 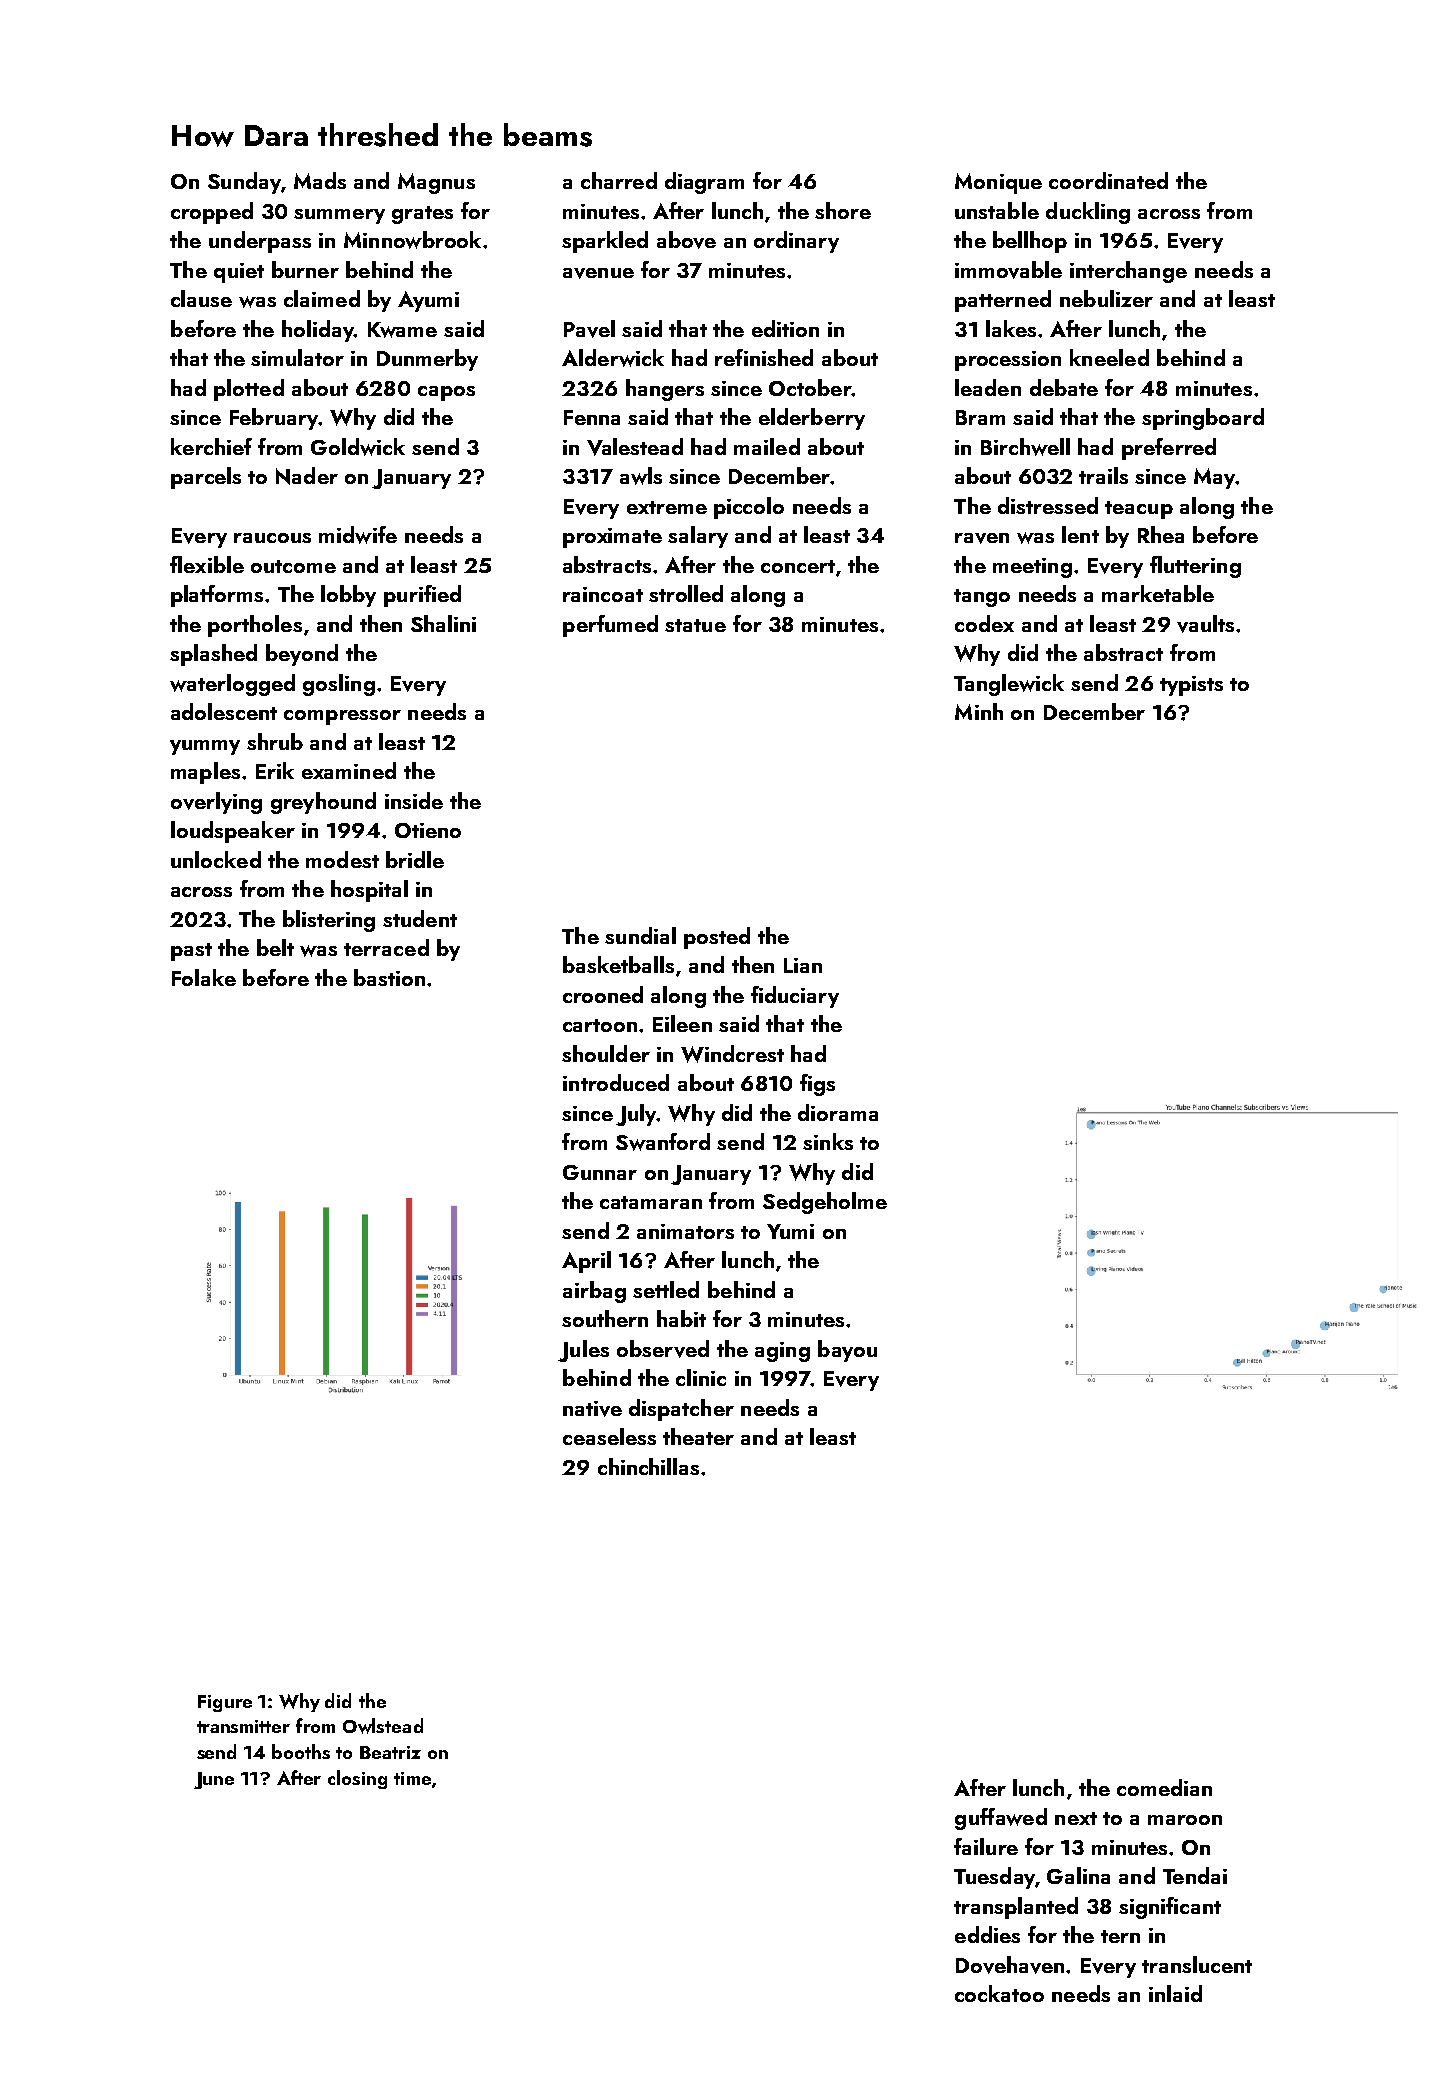 I want to click on burner, so click(x=305, y=269).
